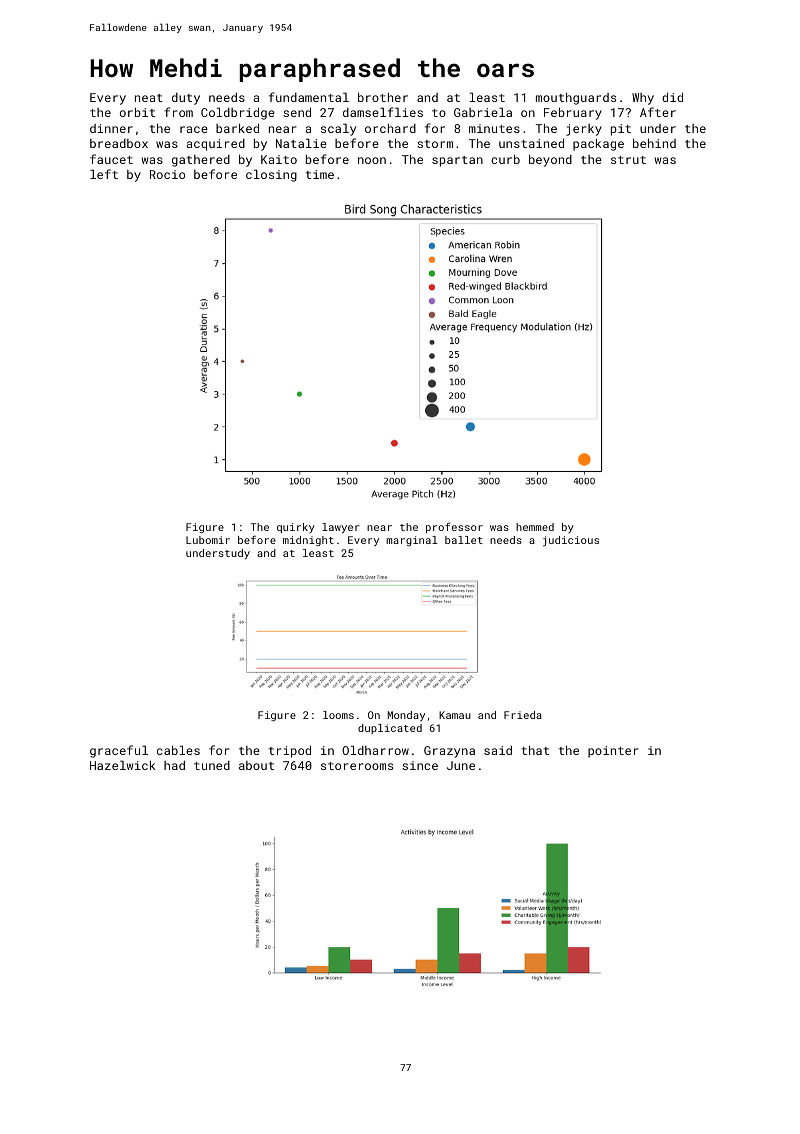  What do you see at coordinates (149, 98) in the document?
I see `neat` at bounding box center [149, 98].
